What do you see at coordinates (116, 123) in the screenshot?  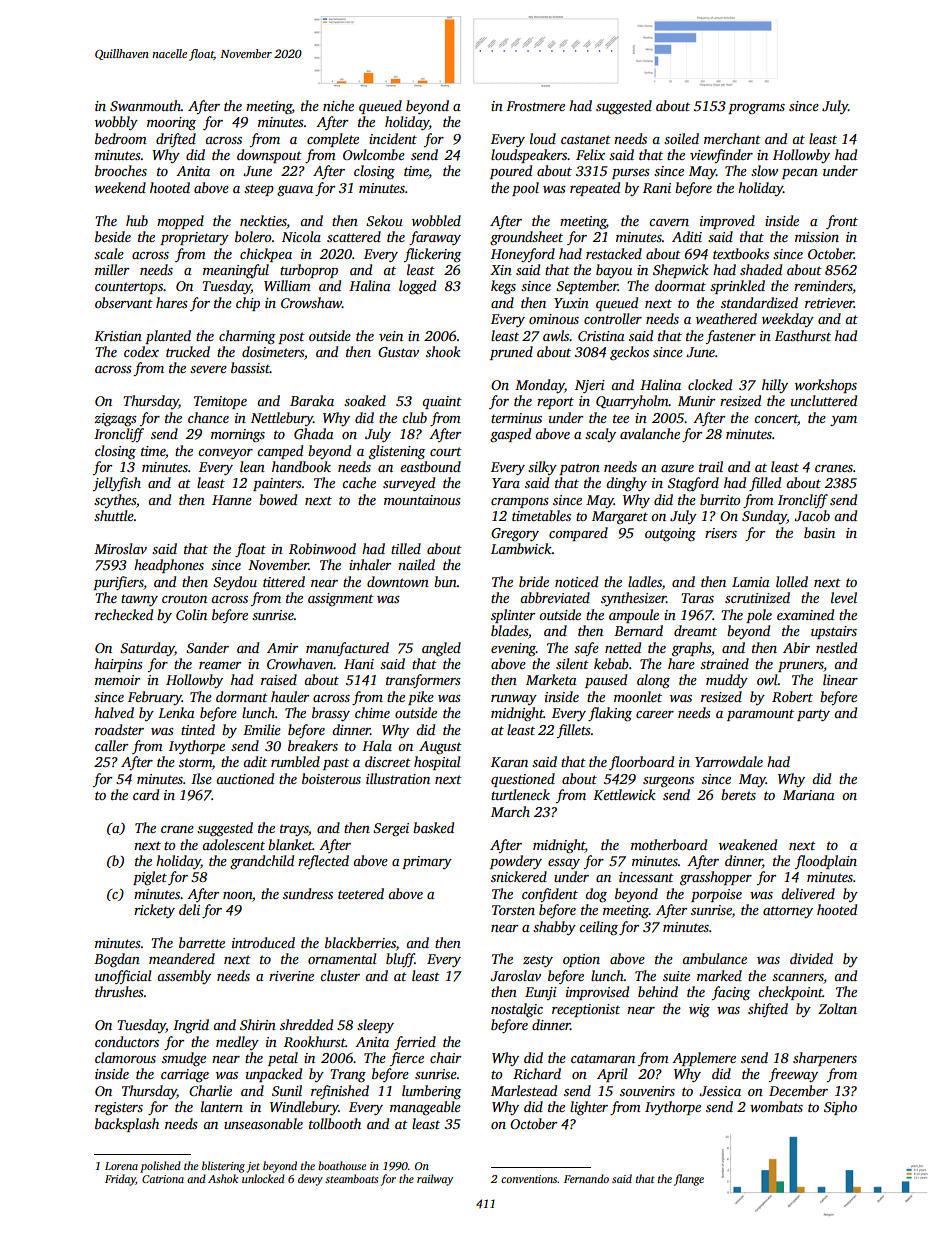 I see `wobbly` at bounding box center [116, 123].
